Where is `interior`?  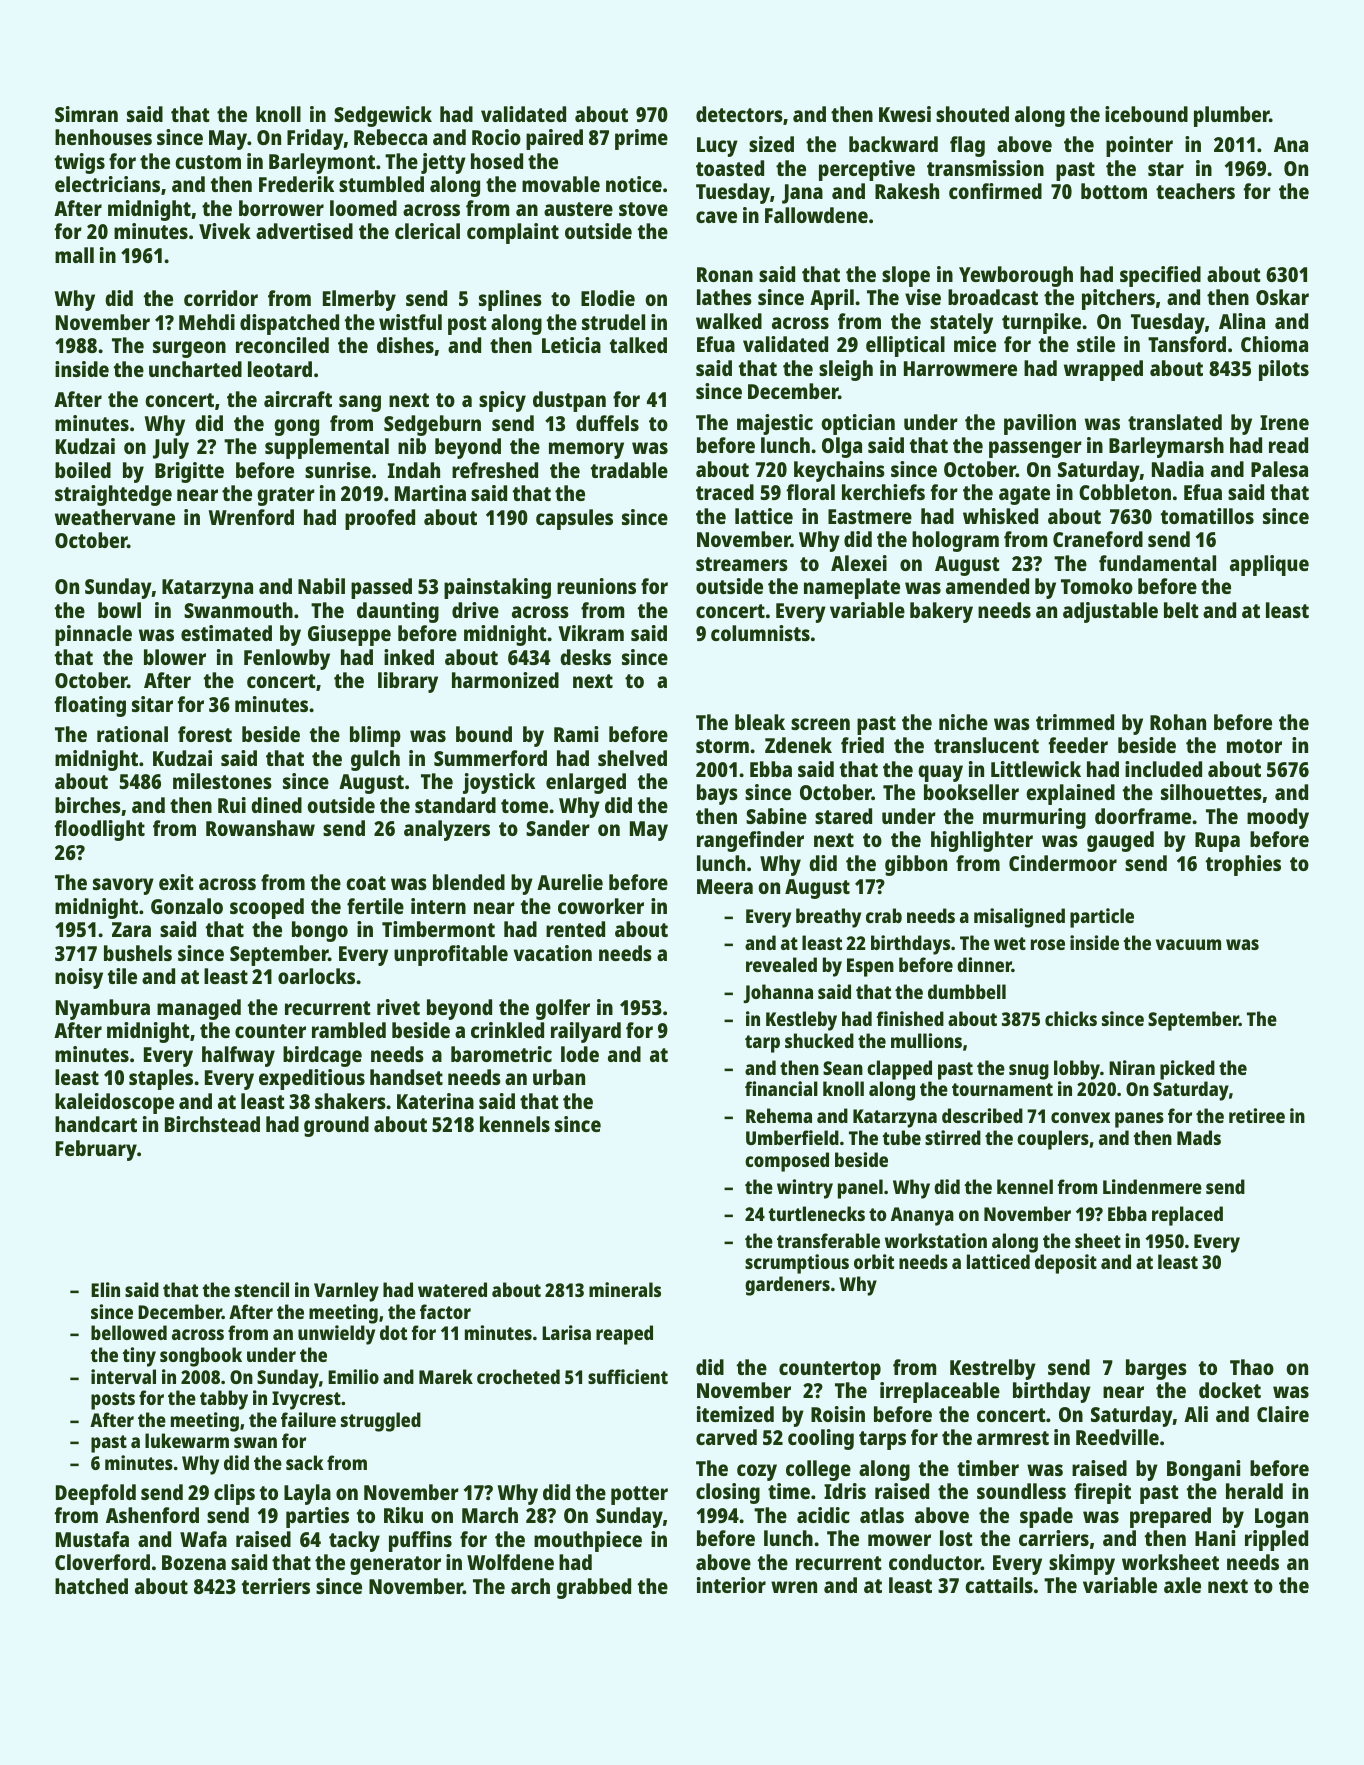 interior is located at coordinates (731, 1585).
